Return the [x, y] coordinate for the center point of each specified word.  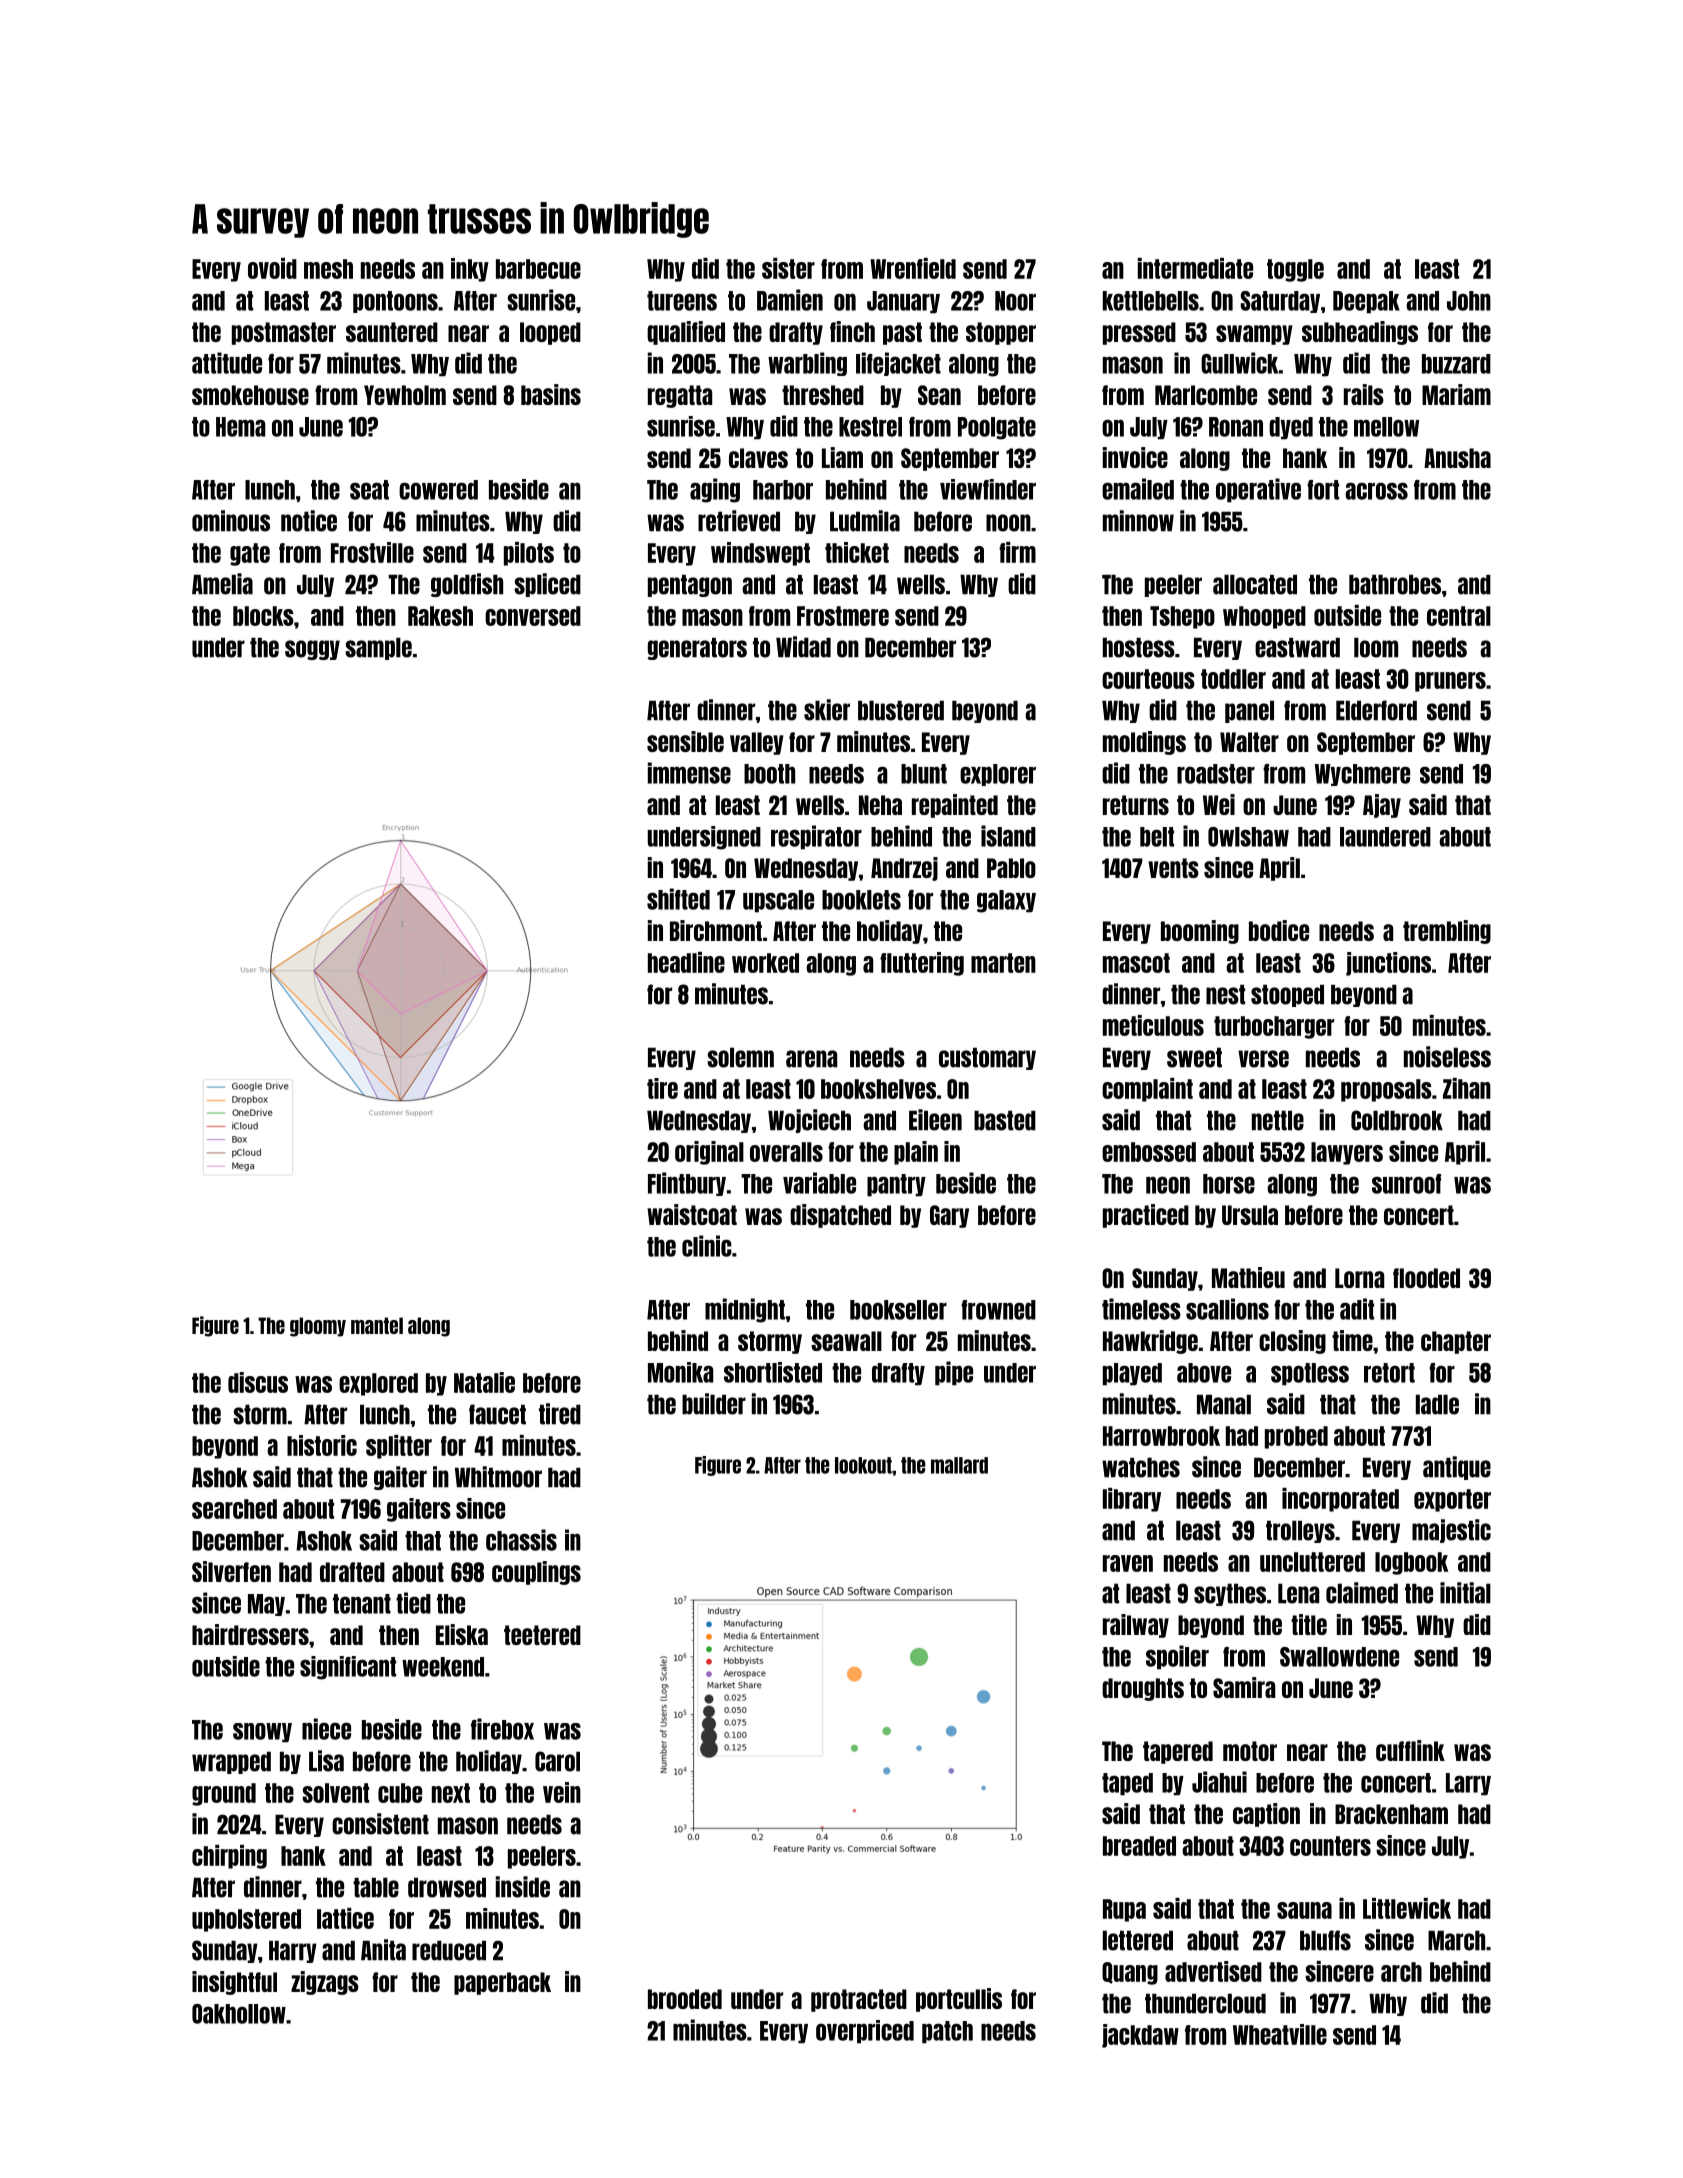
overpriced [865, 2032]
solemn [740, 1057]
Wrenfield [913, 268]
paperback [502, 1983]
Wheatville [1280, 2034]
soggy [312, 650]
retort [1389, 1373]
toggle [1295, 270]
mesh [328, 269]
